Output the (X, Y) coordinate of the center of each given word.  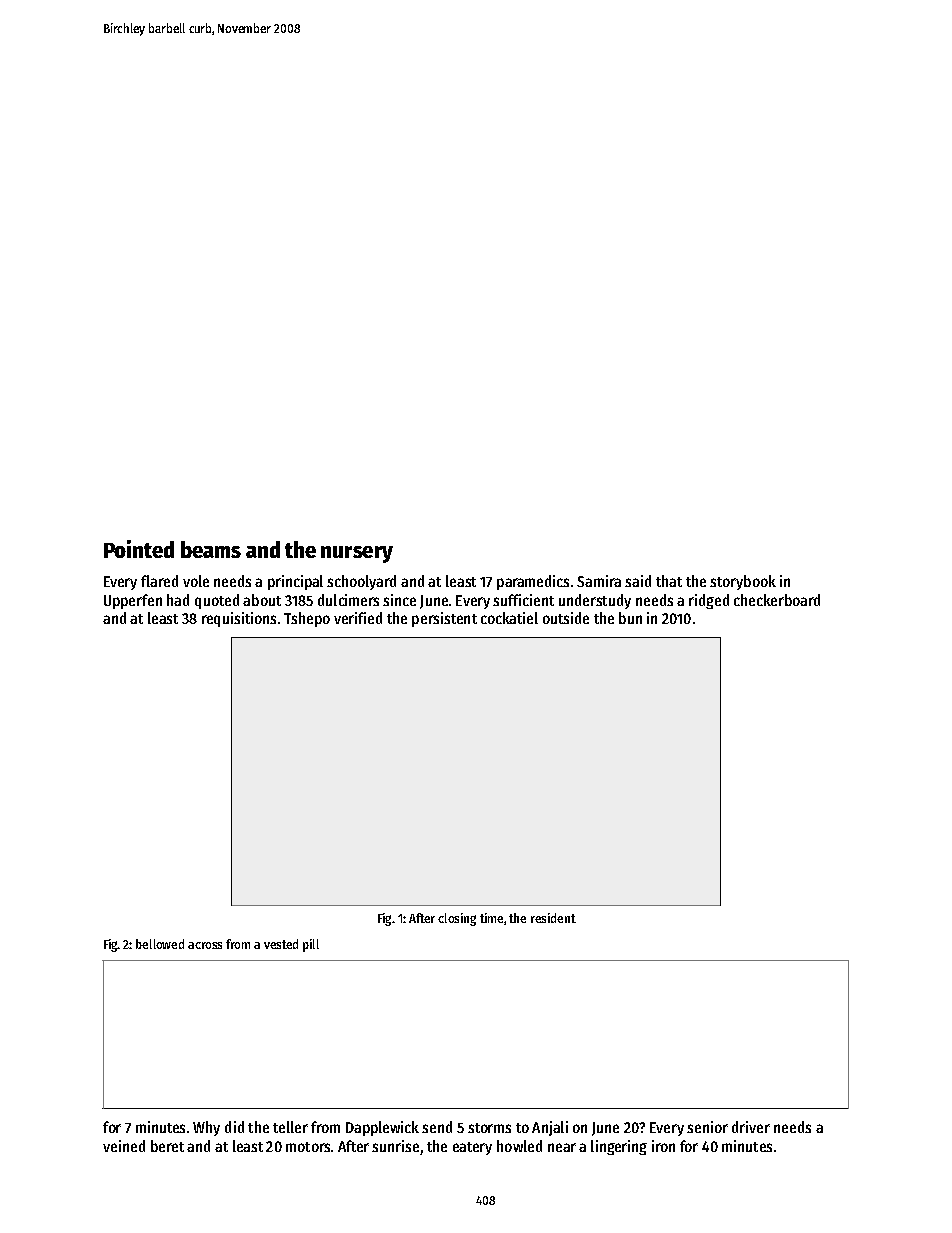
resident (553, 918)
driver (751, 1127)
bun (630, 618)
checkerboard (777, 600)
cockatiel (509, 618)
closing (457, 919)
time (491, 918)
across (205, 945)
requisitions (239, 619)
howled (519, 1146)
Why (206, 1128)
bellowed (160, 944)
